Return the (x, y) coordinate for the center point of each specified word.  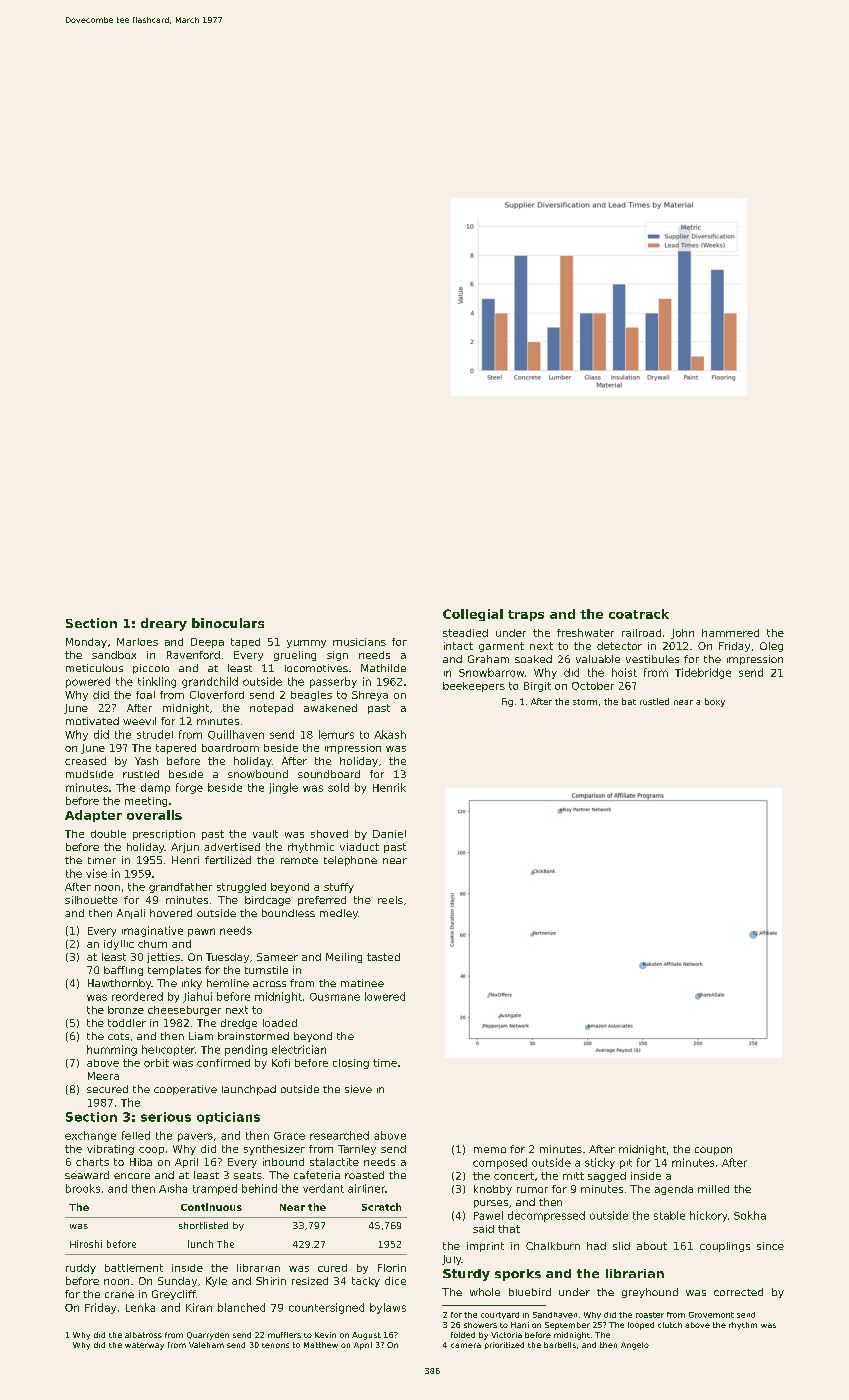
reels (390, 900)
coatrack (639, 614)
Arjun (185, 848)
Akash (390, 734)
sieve (358, 1089)
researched (339, 1135)
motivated (92, 721)
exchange (90, 1136)
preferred (322, 901)
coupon (713, 1151)
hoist (624, 672)
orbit (156, 1063)
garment (501, 647)
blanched (241, 1307)
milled (713, 1189)
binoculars (228, 623)
